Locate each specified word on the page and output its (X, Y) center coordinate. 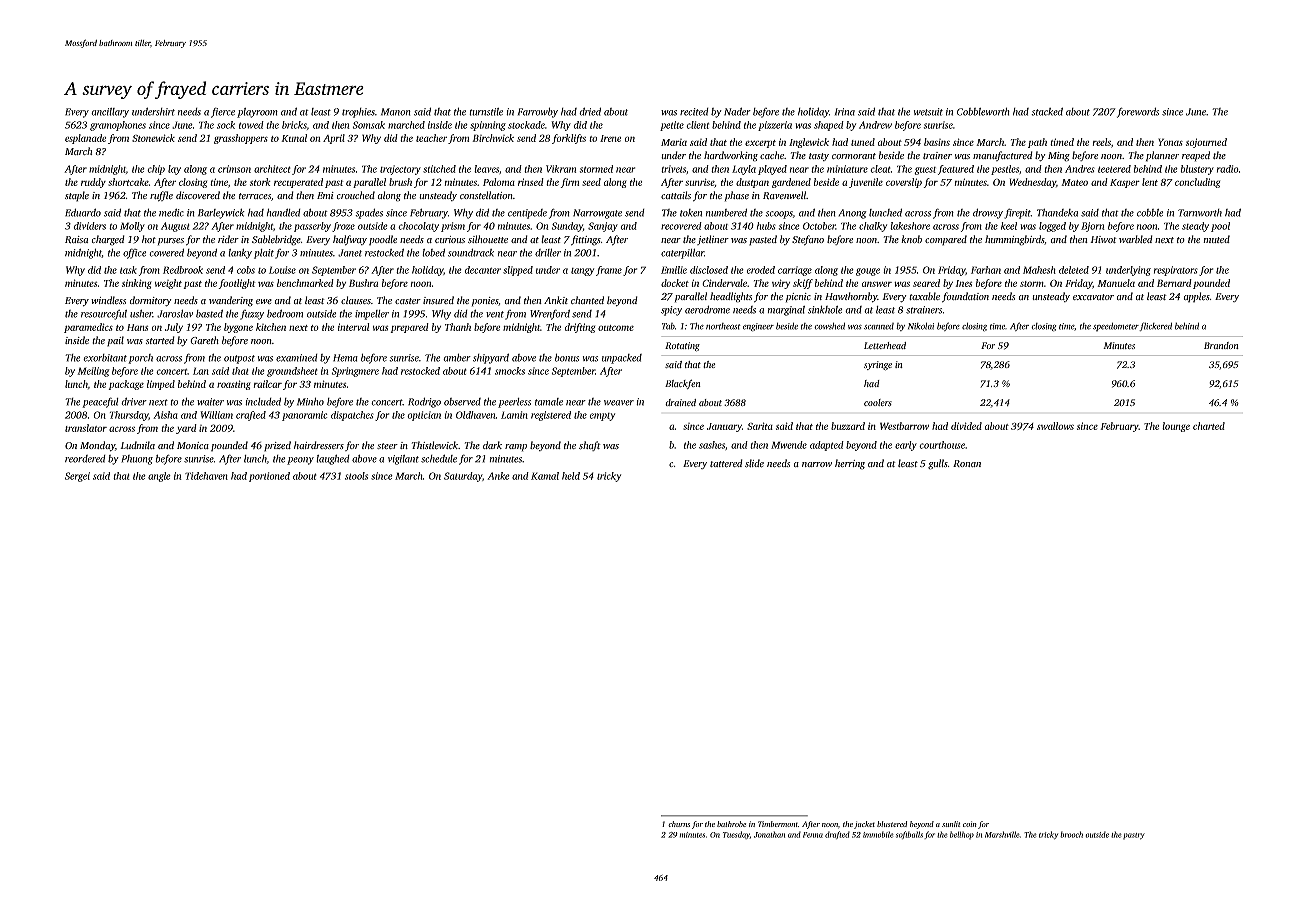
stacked (1047, 111)
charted (1209, 426)
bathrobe (731, 824)
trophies (358, 113)
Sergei (77, 477)
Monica (193, 445)
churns (679, 824)
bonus (567, 357)
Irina (845, 112)
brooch (1071, 834)
